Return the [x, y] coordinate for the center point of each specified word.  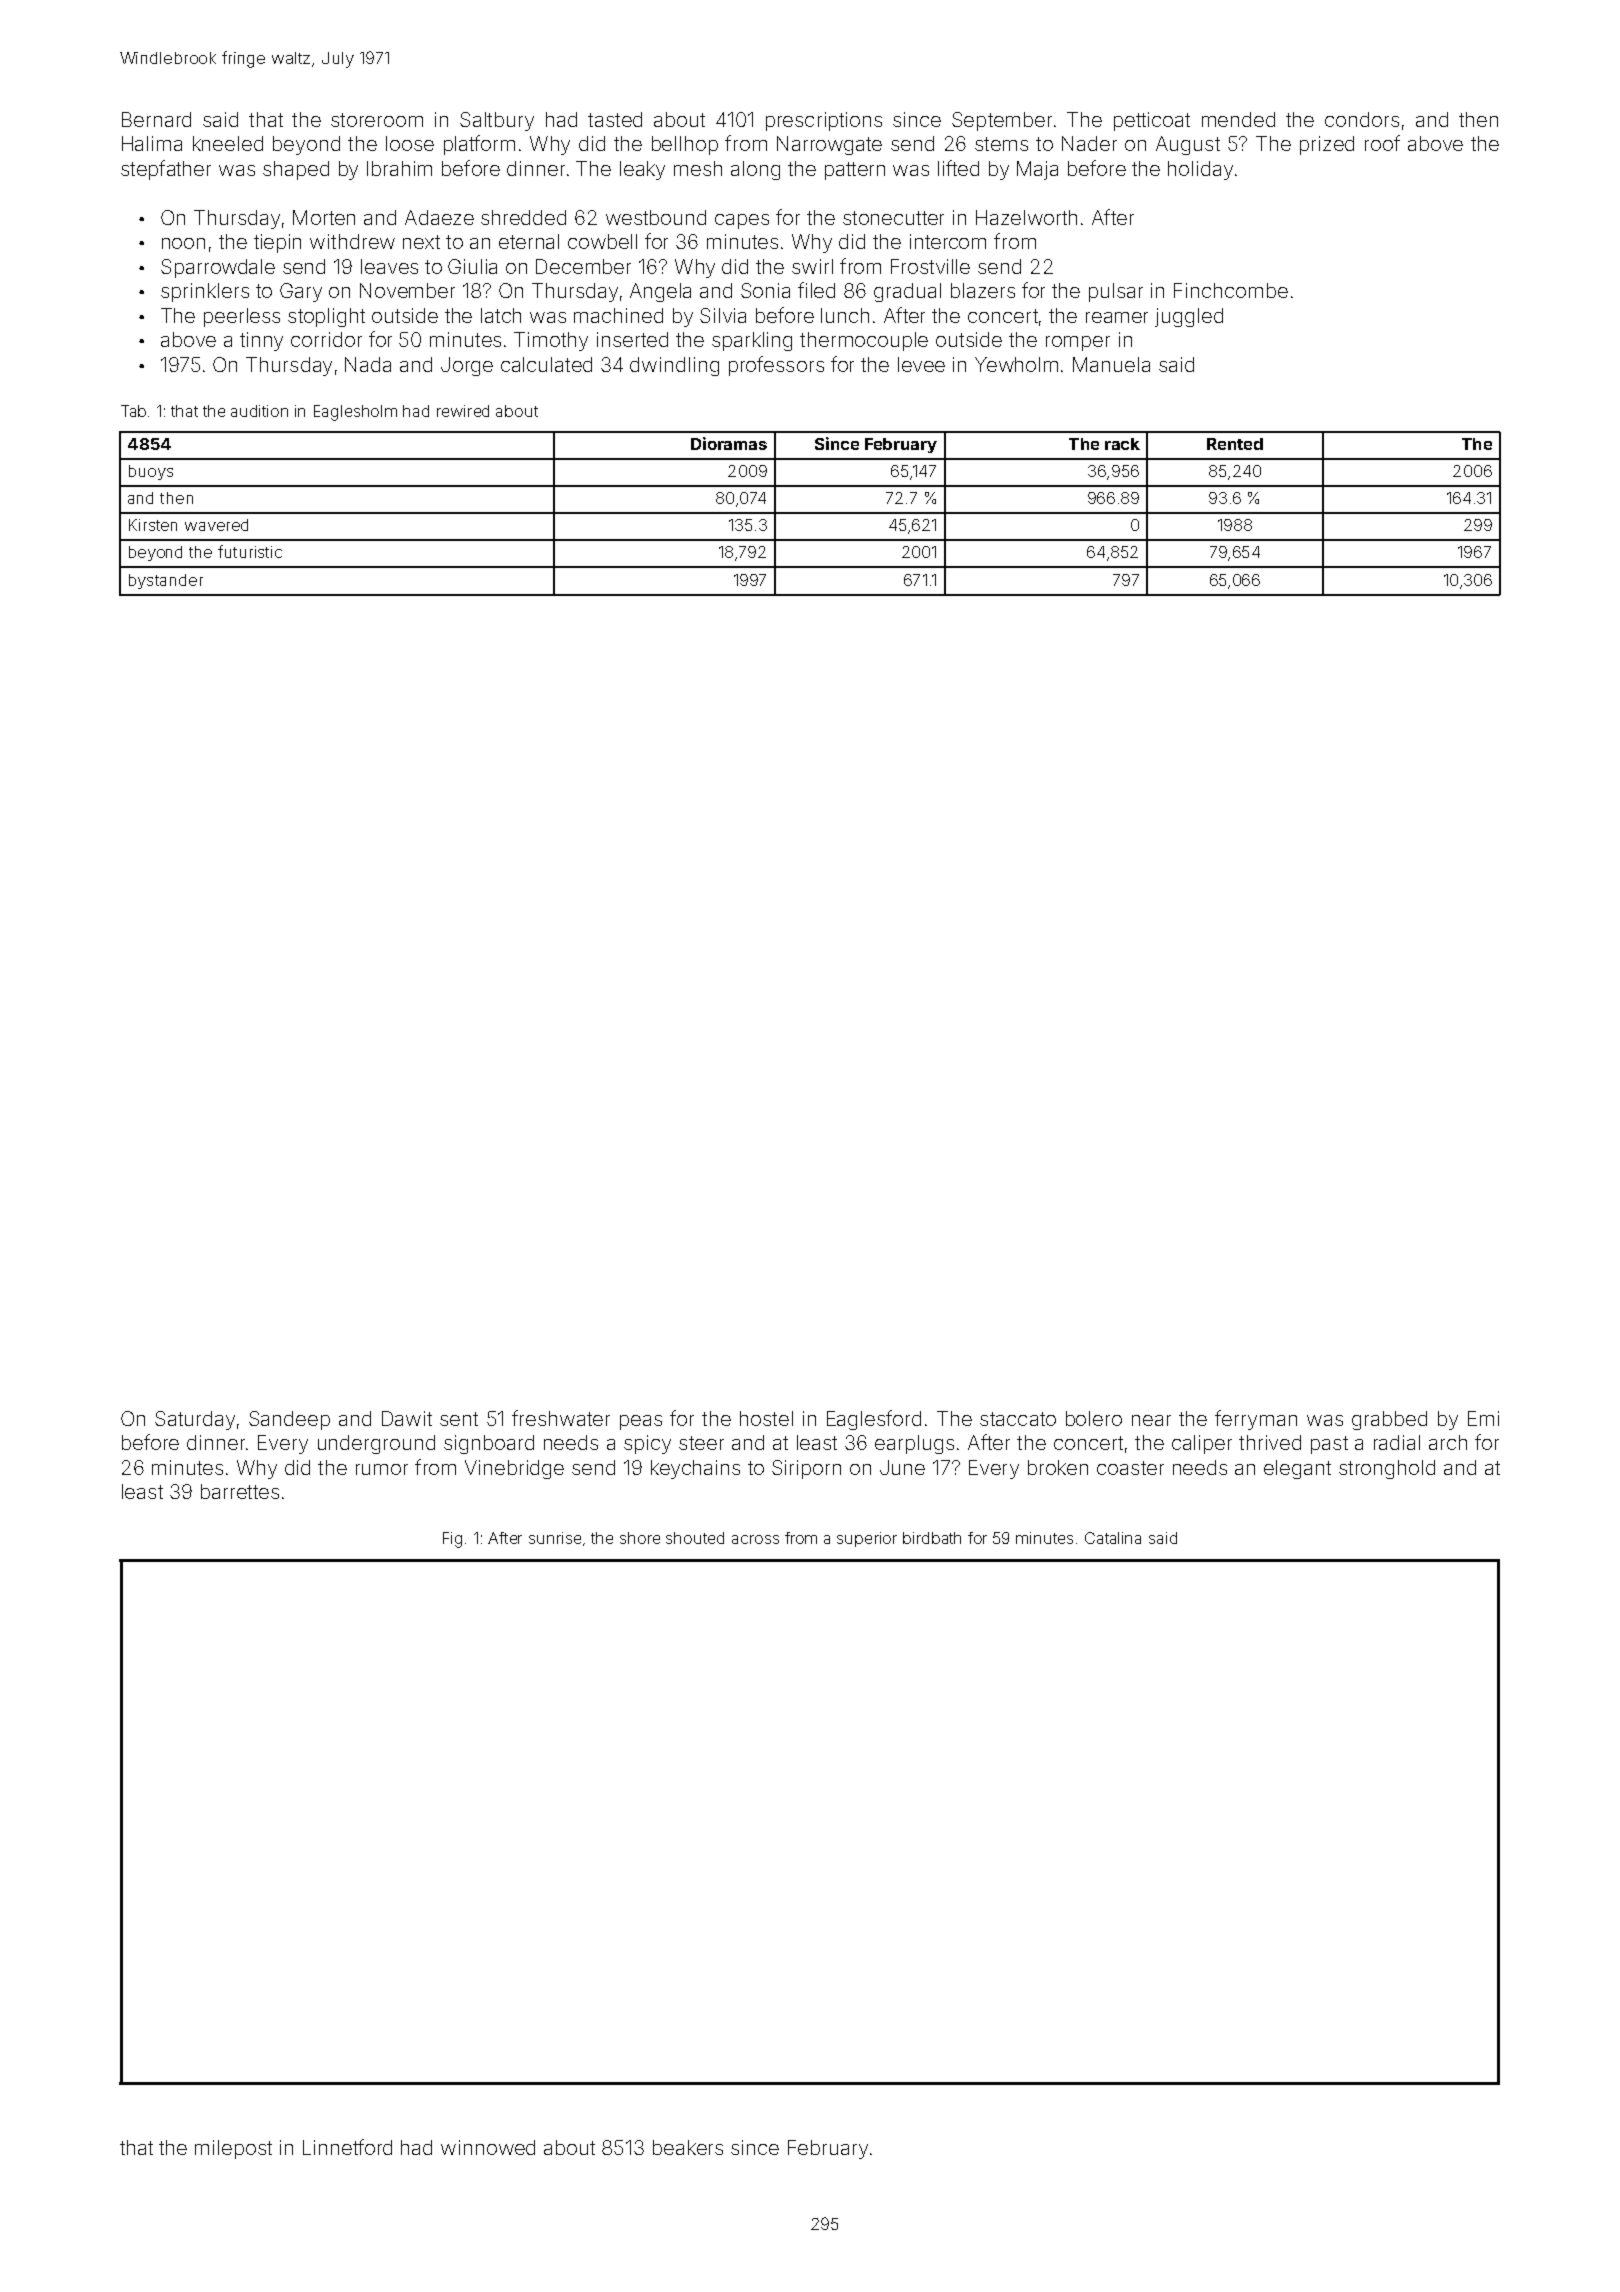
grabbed [1389, 1420]
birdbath [932, 1538]
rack [1122, 444]
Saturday [195, 1420]
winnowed [488, 2147]
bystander [166, 581]
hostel [766, 1418]
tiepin [277, 243]
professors [776, 366]
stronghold [1387, 1469]
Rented [1235, 444]
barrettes [240, 1491]
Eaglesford [874, 1420]
